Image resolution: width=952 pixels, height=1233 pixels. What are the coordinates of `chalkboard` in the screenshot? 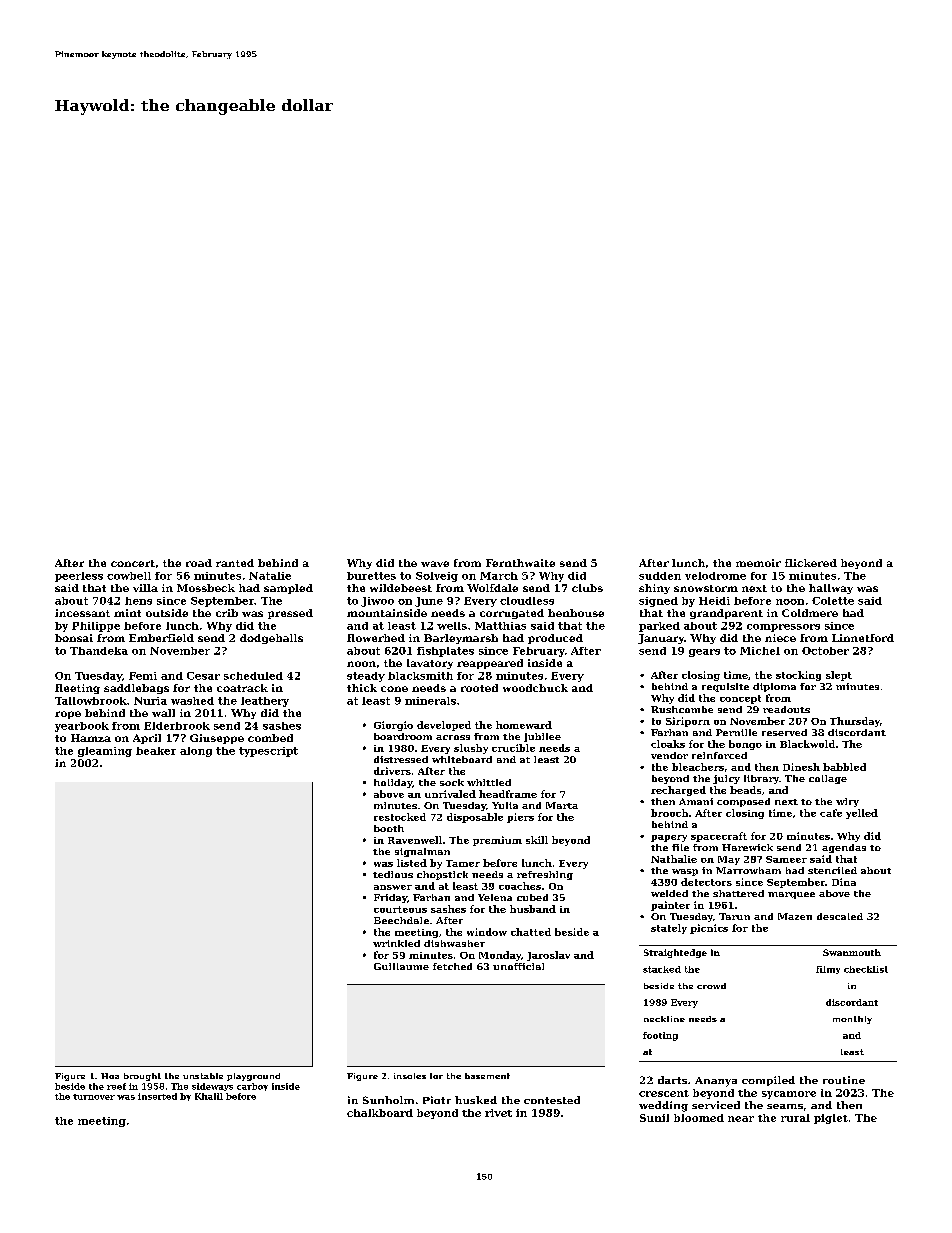 It's located at (380, 1113).
